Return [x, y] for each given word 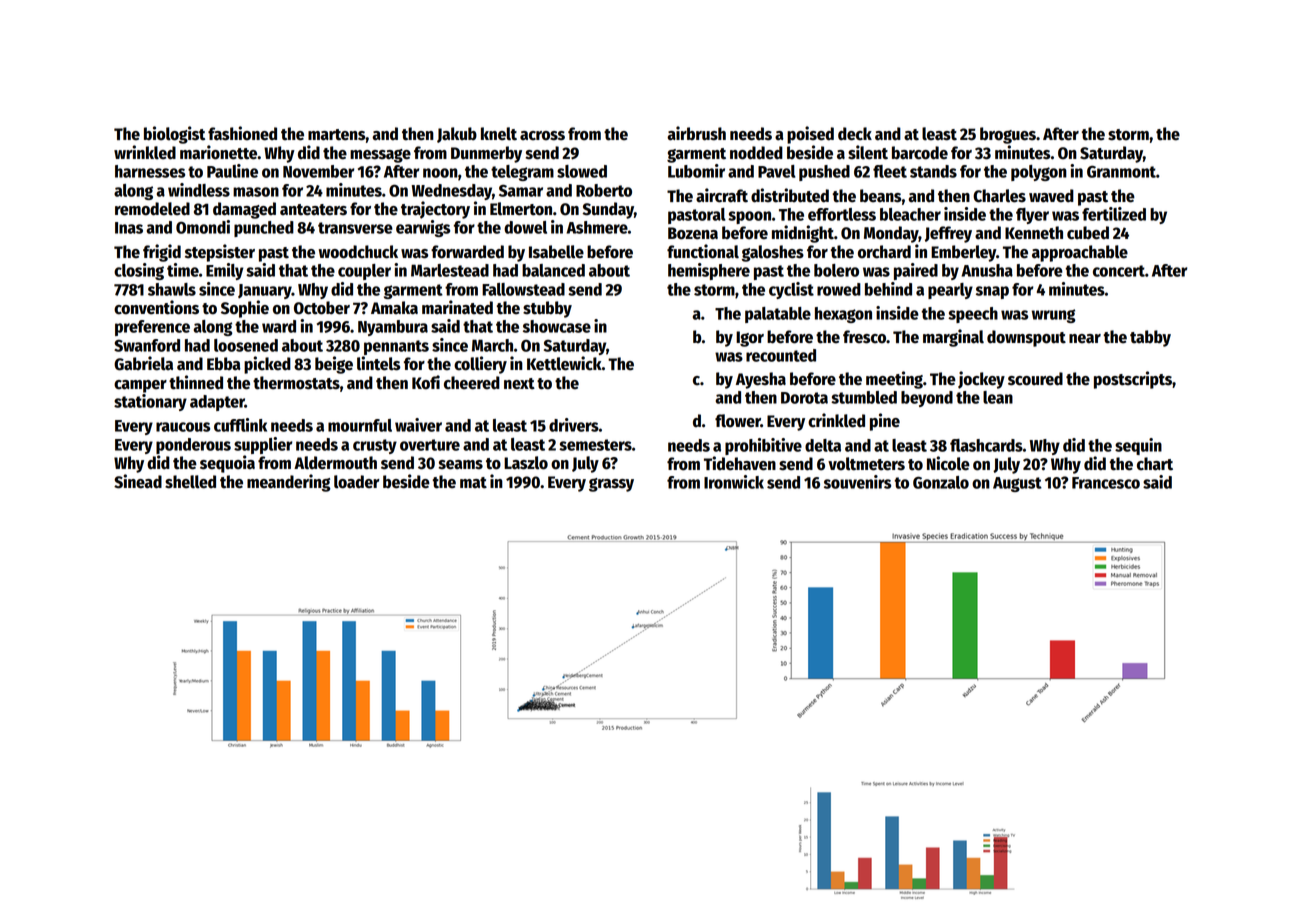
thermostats [296, 383]
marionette [218, 152]
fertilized [1114, 214]
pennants [396, 347]
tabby [1150, 338]
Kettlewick [564, 363]
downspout [1026, 338]
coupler [364, 272]
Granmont [1121, 171]
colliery [480, 365]
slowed [582, 171]
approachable [1080, 253]
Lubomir [696, 171]
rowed [839, 289]
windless [199, 190]
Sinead [138, 481]
